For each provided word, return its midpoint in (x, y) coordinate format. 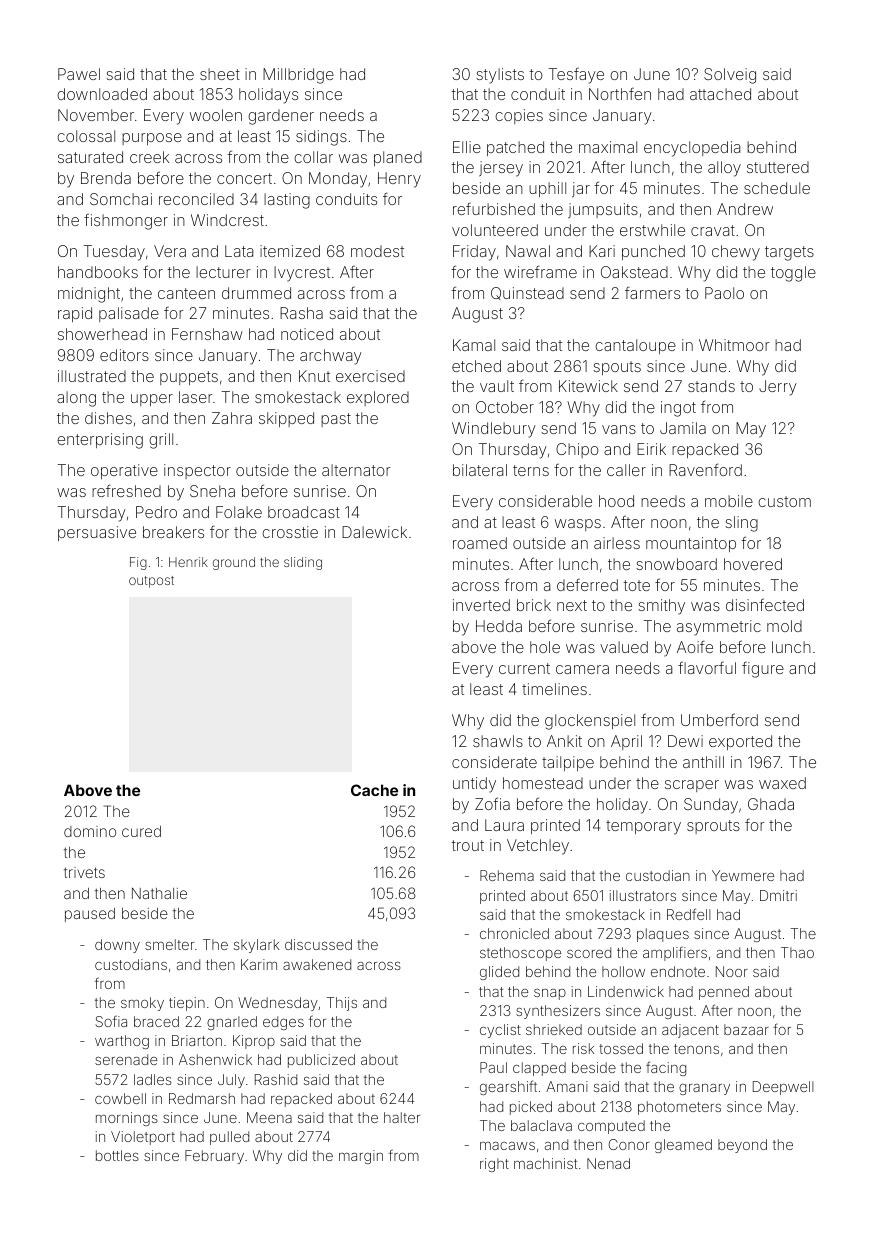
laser (196, 397)
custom (784, 501)
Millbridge (298, 76)
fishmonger (126, 221)
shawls (498, 741)
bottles (117, 1155)
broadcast (304, 512)
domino (90, 831)
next (572, 605)
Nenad (608, 1163)
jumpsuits (603, 211)
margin (361, 1157)
